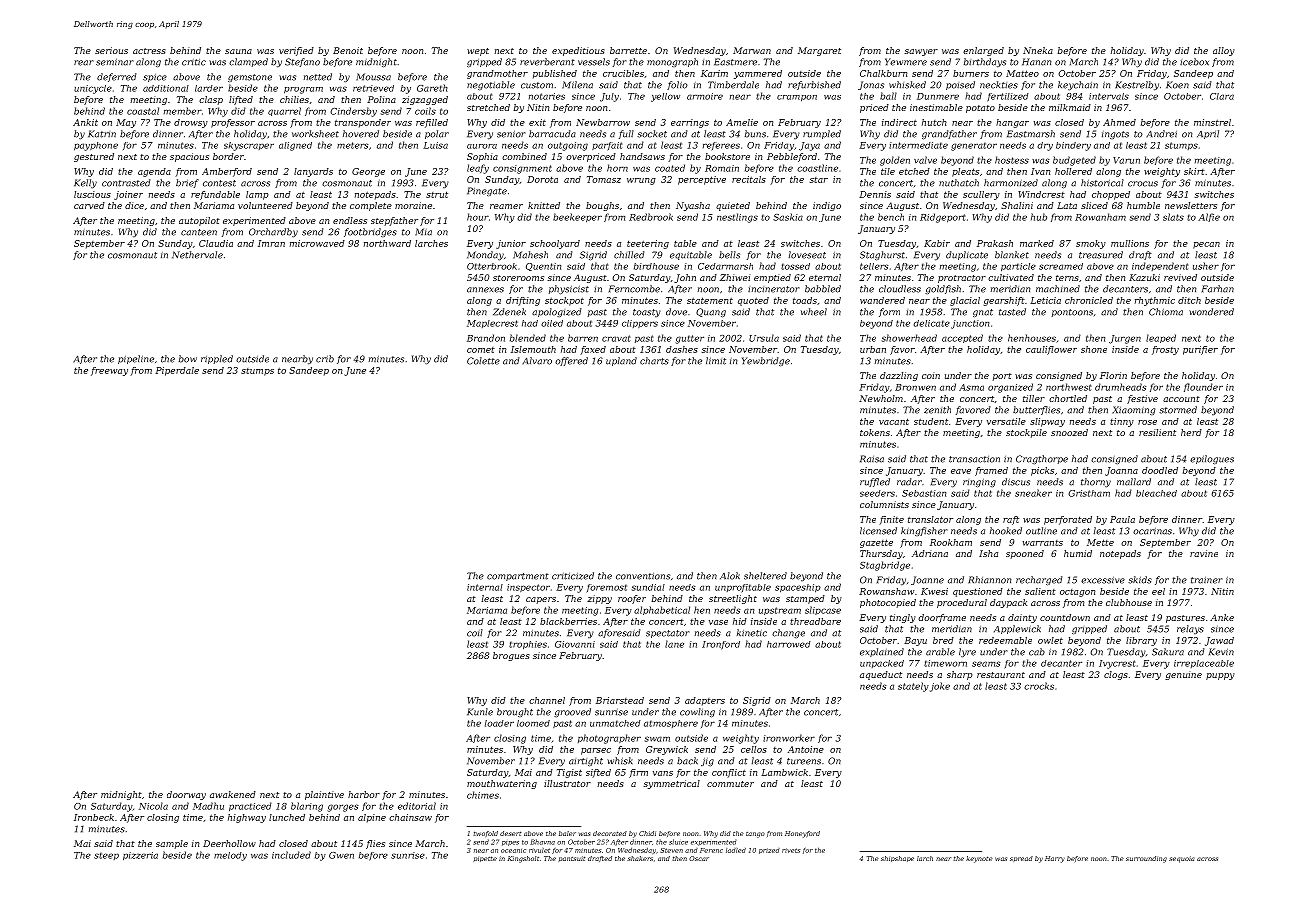 This page has height=924, width=1308. What do you see at coordinates (106, 856) in the page?
I see `steep` at bounding box center [106, 856].
